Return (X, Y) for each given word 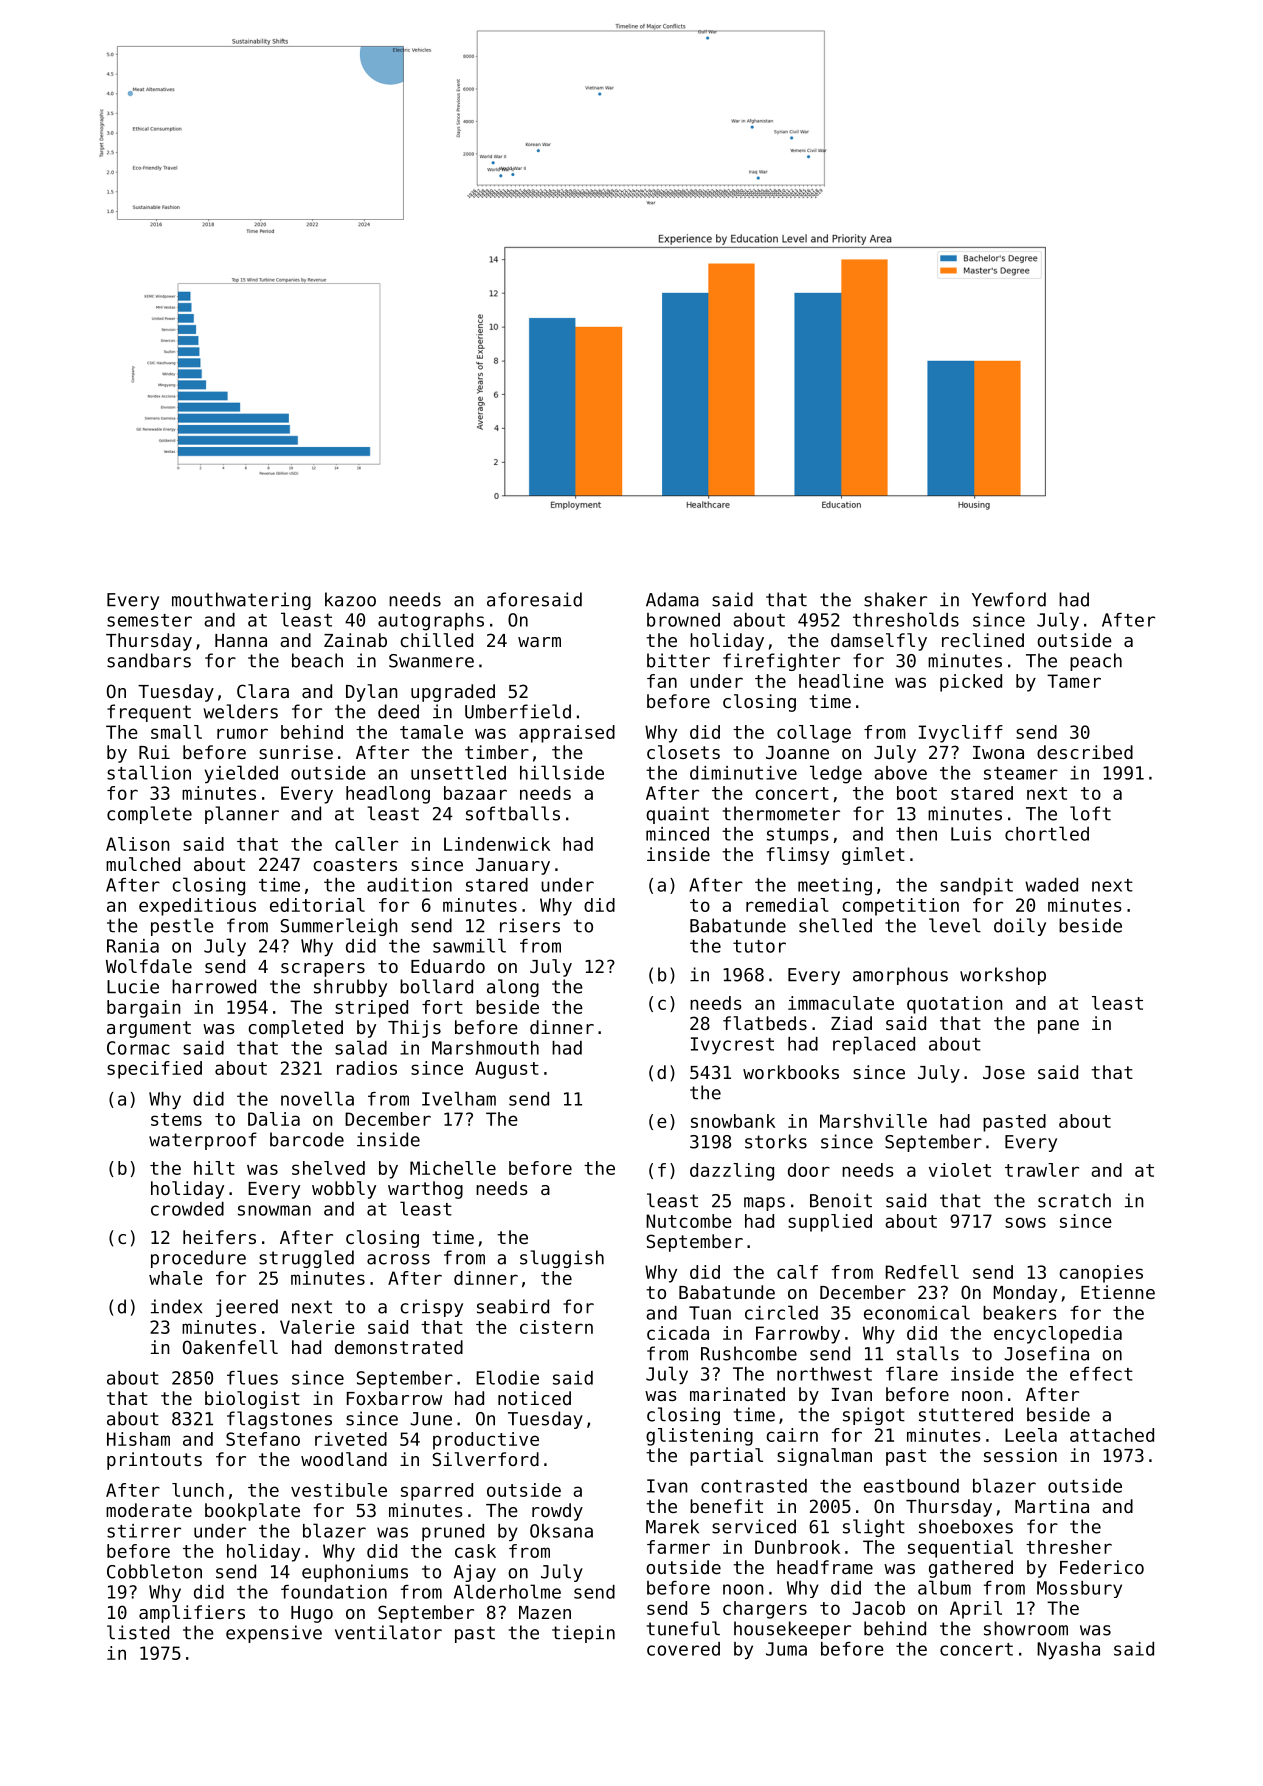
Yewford (1009, 599)
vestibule (339, 1490)
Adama (672, 599)
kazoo (350, 599)
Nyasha (1068, 1651)
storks (776, 1141)
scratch (1074, 1200)
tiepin (583, 1634)
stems (176, 1119)
